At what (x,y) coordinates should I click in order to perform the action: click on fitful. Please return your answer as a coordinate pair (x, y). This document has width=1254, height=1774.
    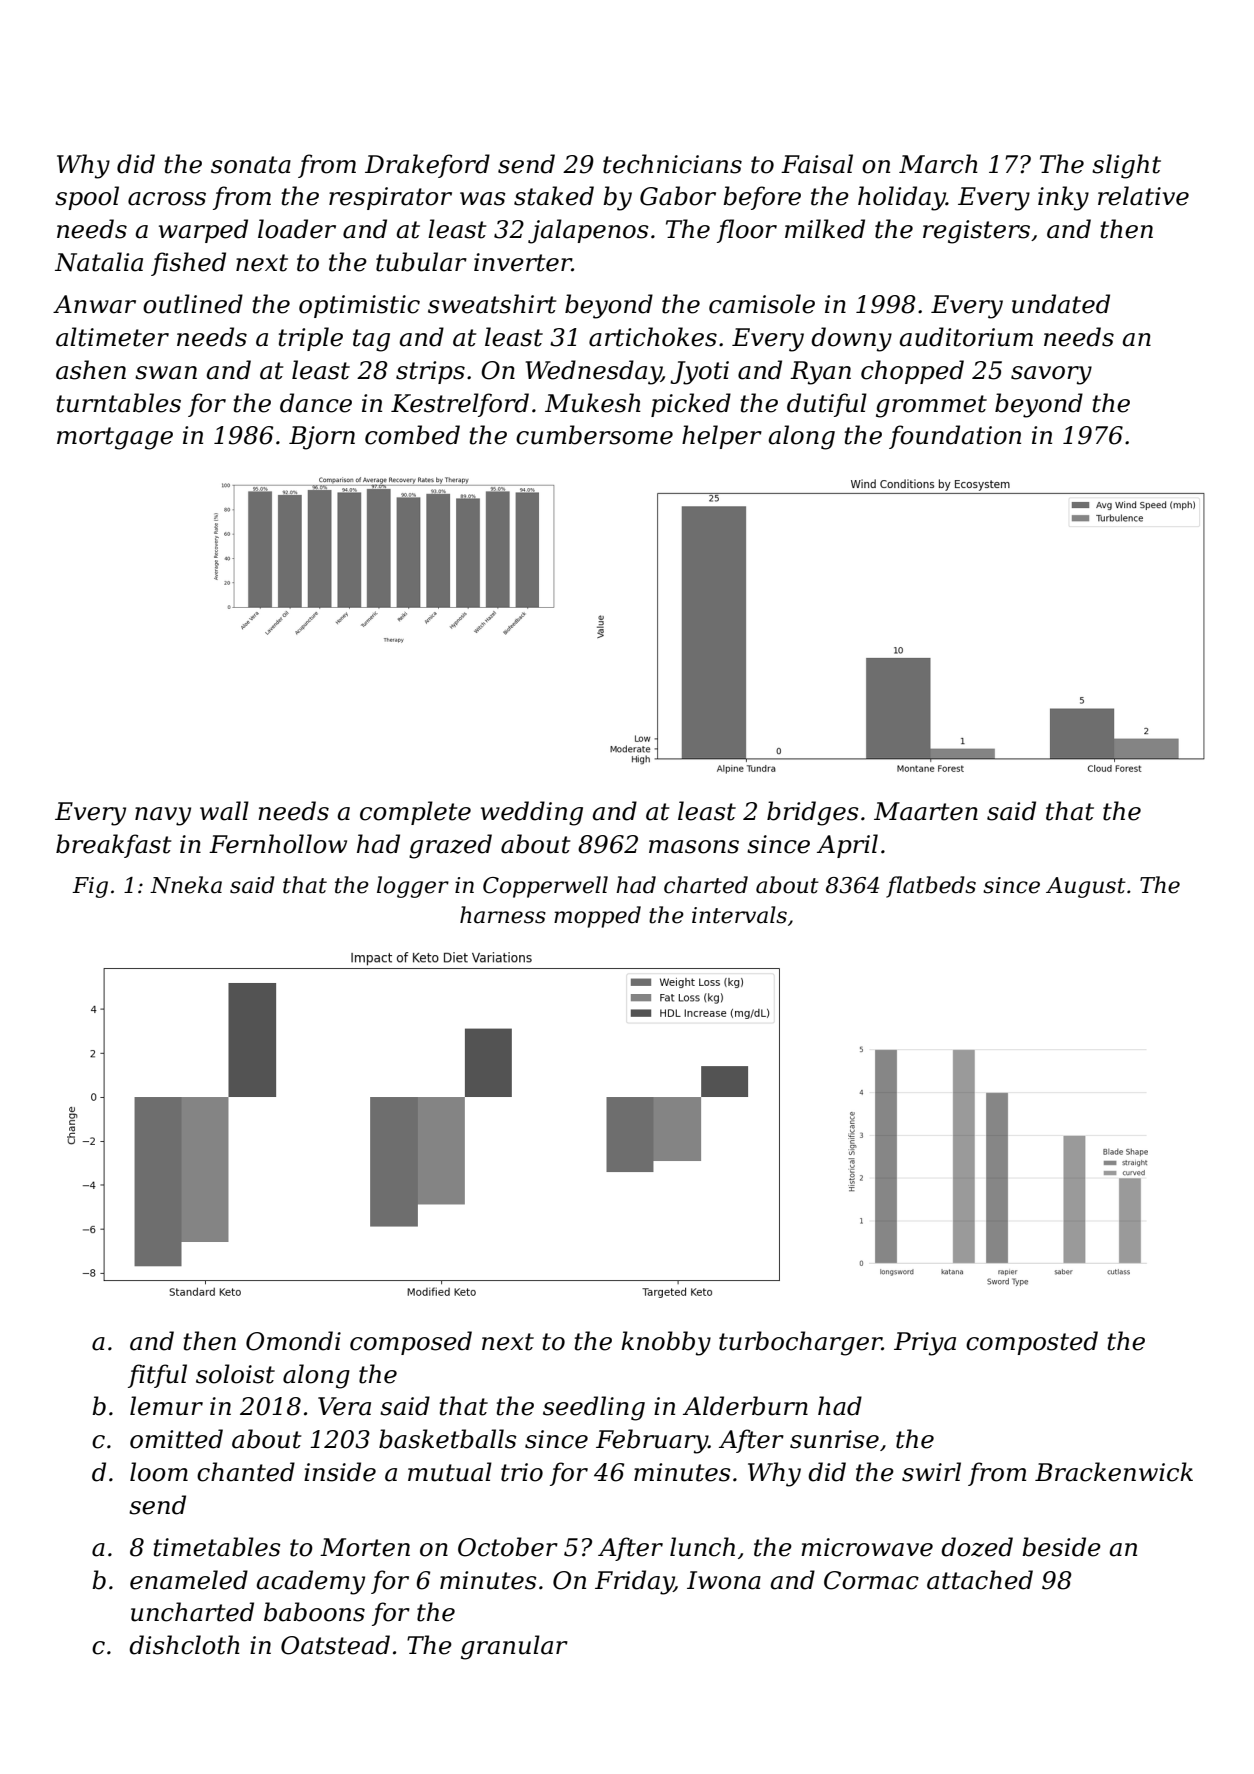
    Looking at the image, I should click on (157, 1376).
